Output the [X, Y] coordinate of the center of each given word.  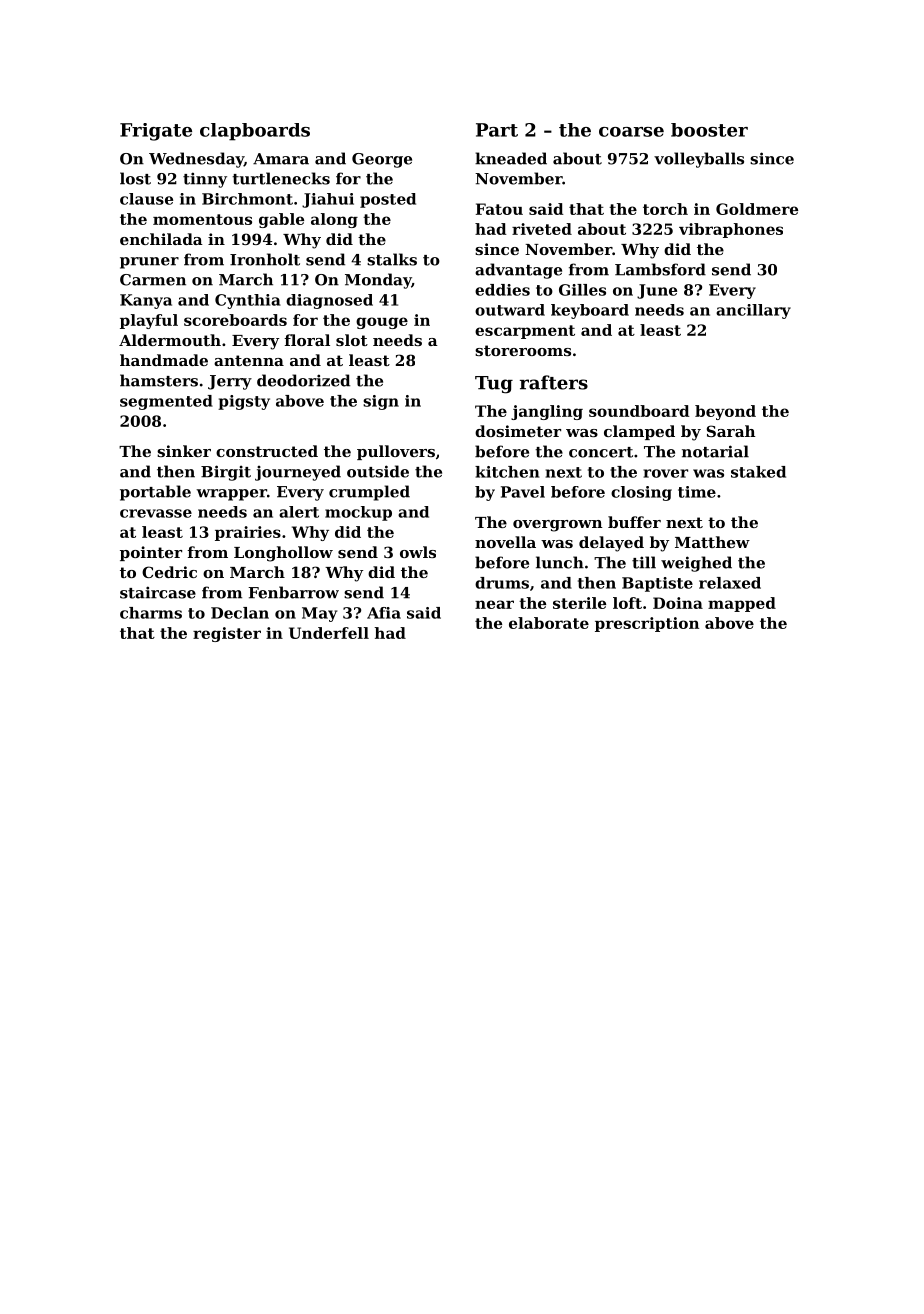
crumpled [369, 493]
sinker [184, 451]
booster [709, 130]
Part [497, 130]
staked [758, 472]
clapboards [255, 132]
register [227, 634]
